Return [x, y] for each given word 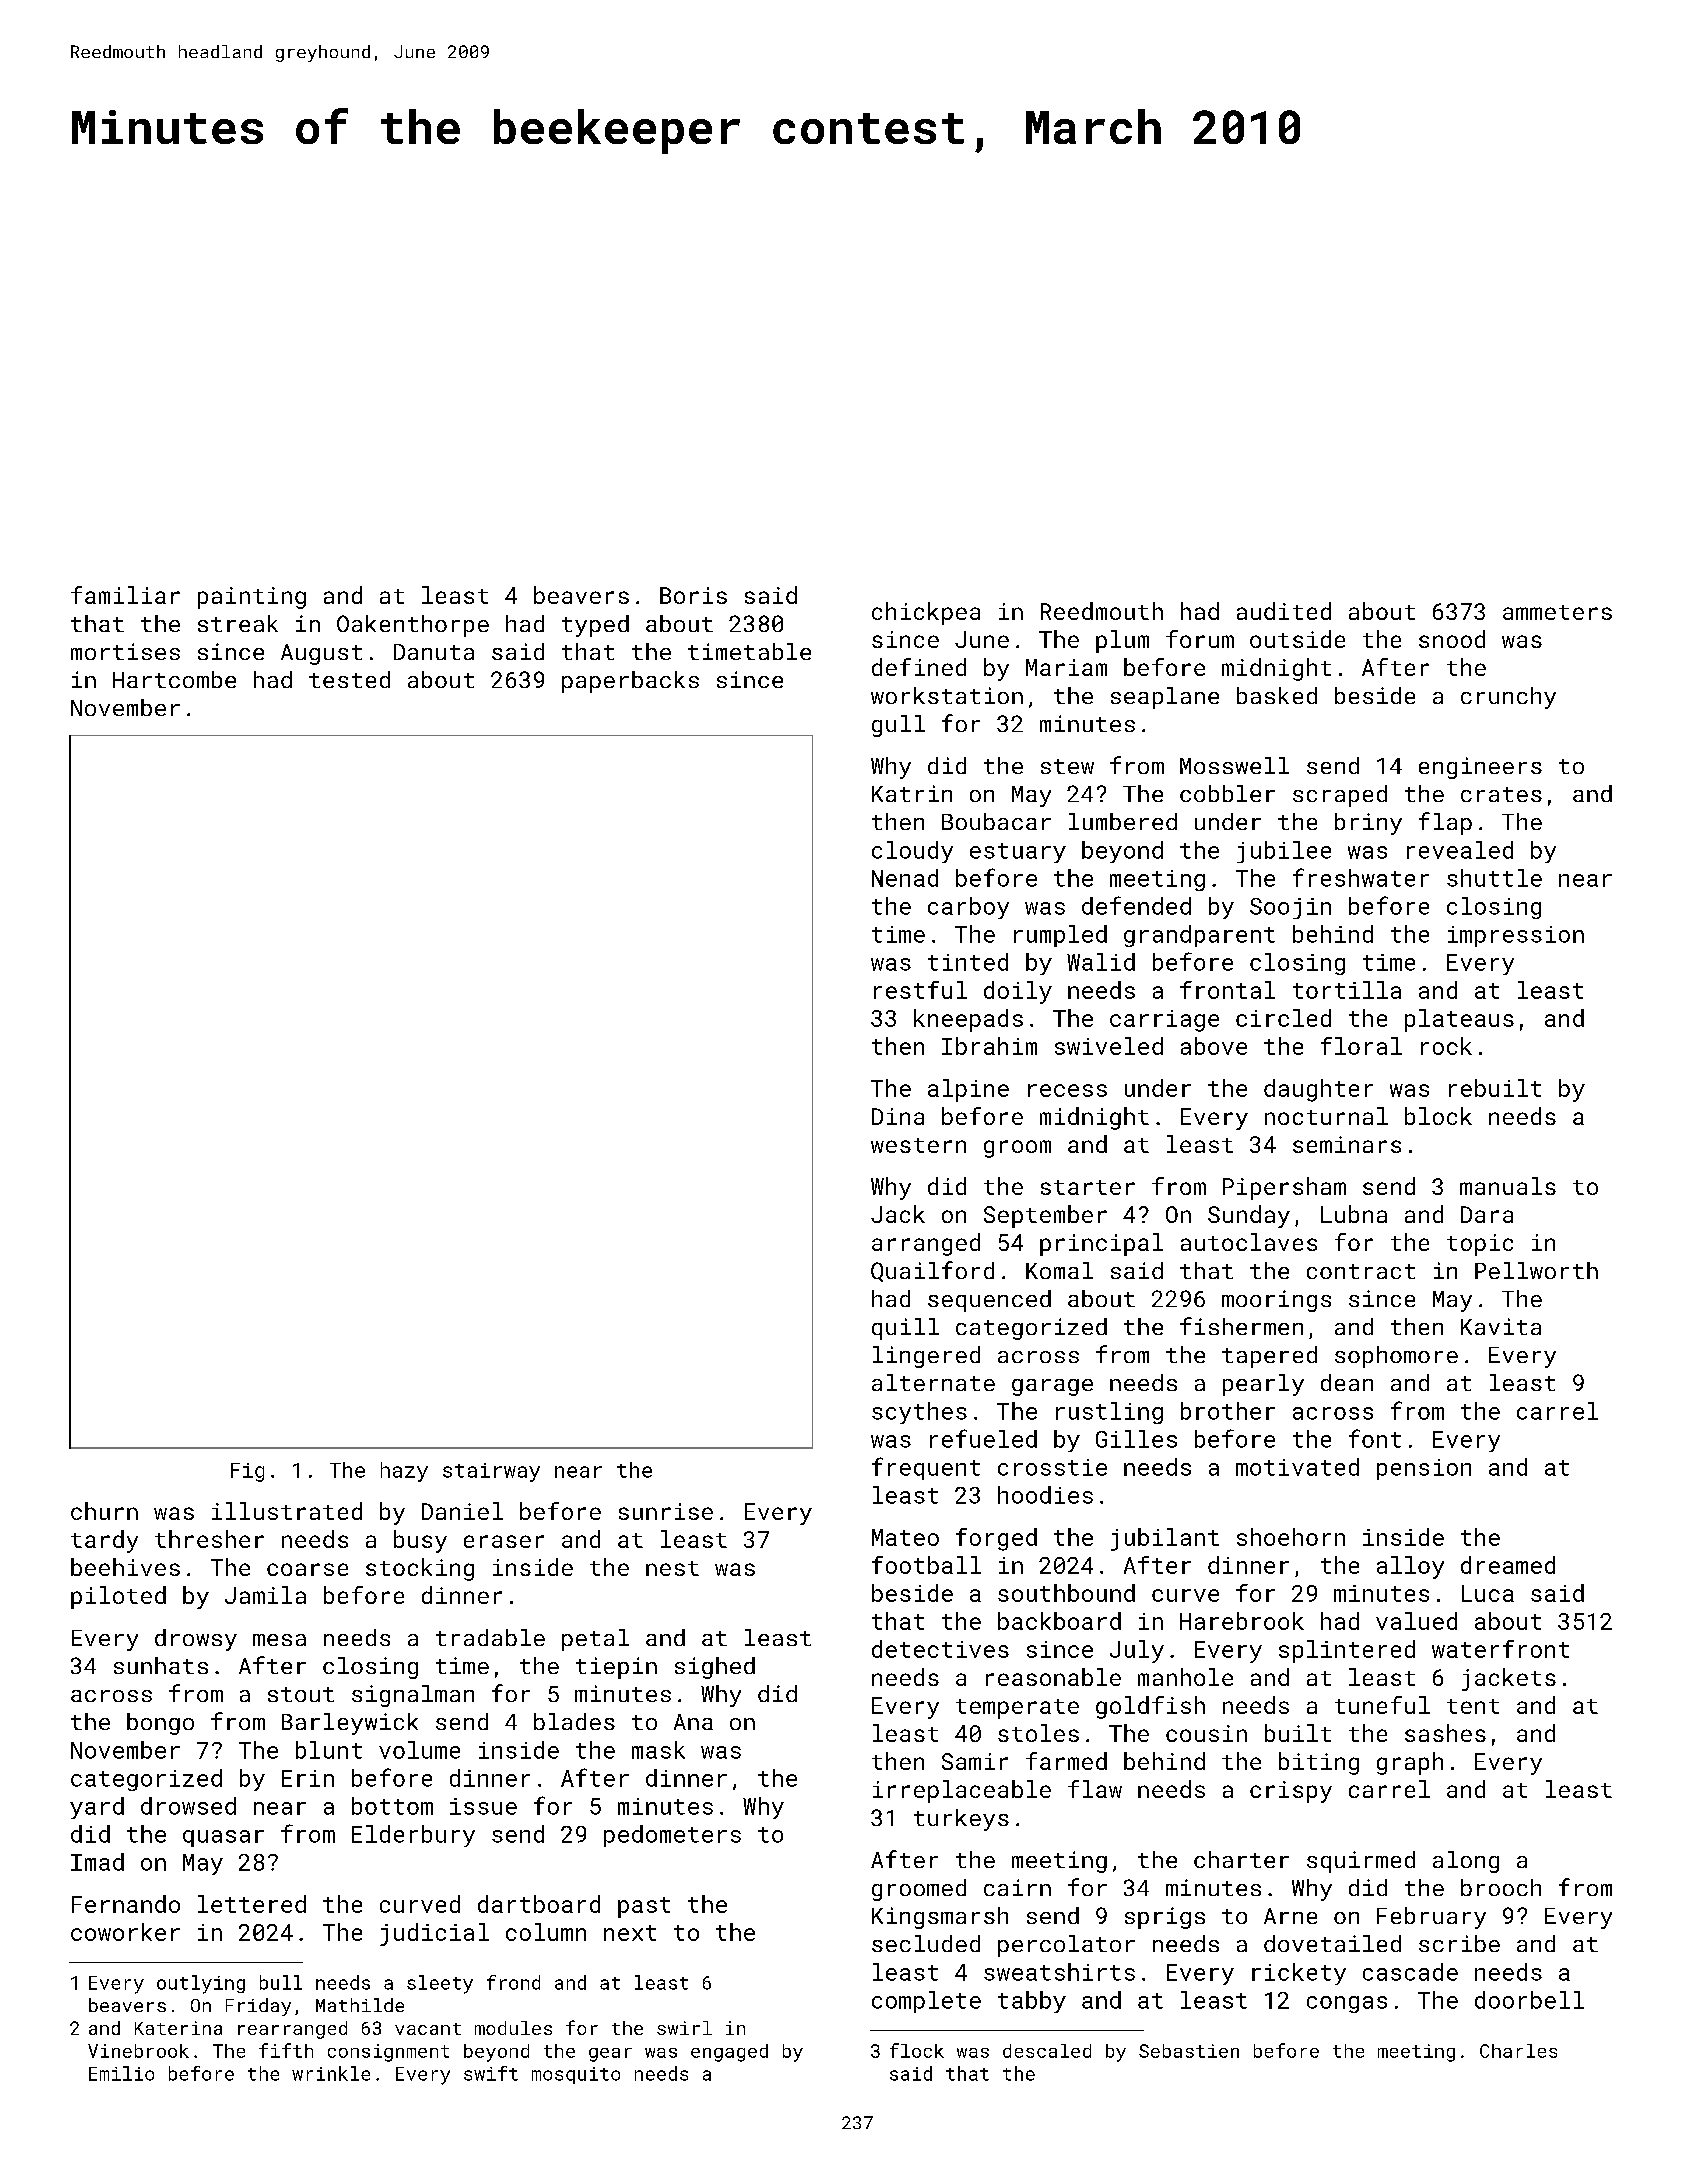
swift [491, 2073]
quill [905, 1329]
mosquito [576, 2075]
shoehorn [1291, 1537]
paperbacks [630, 682]
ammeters [1557, 612]
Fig [247, 1472]
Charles [1518, 2051]
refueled [983, 1438]
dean [1347, 1382]
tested [349, 679]
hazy [404, 1472]
